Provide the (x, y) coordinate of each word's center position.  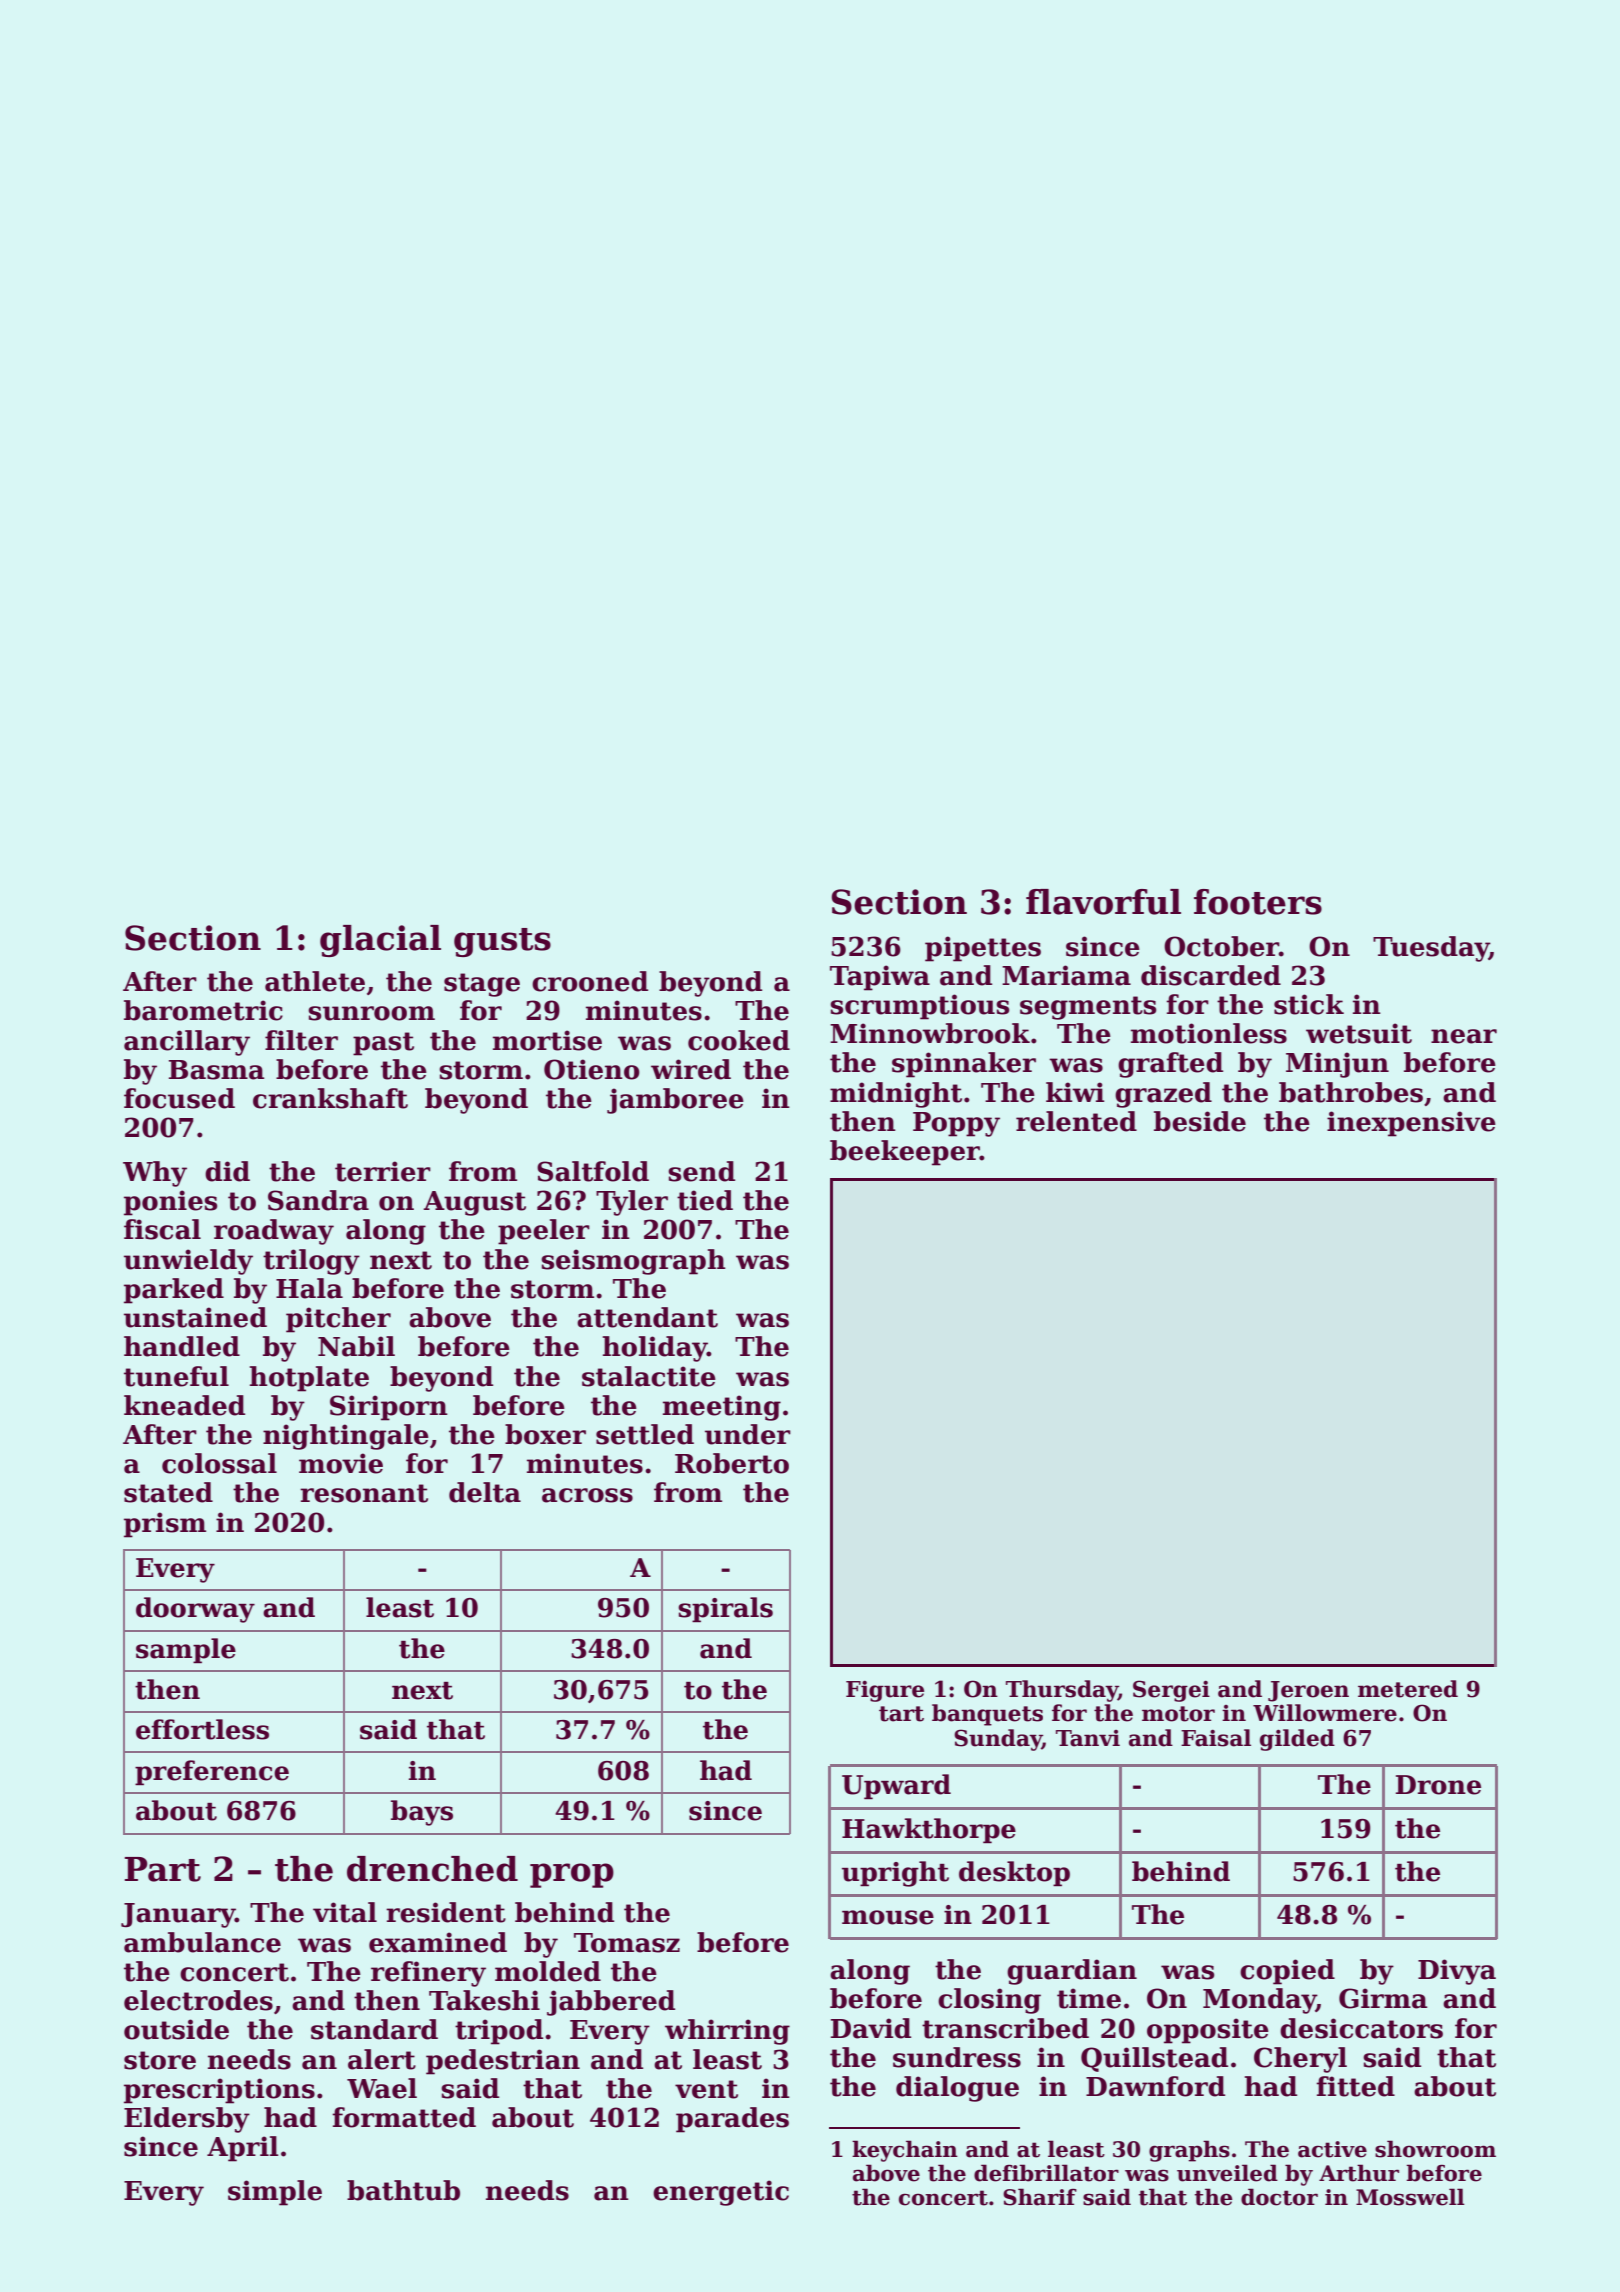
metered (1408, 1689)
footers (1258, 902)
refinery (428, 1974)
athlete (315, 981)
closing (989, 2001)
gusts (502, 942)
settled (645, 1434)
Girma (1383, 1998)
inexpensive (1411, 1124)
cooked (739, 1040)
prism (165, 1525)
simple (275, 2193)
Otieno (592, 1069)
